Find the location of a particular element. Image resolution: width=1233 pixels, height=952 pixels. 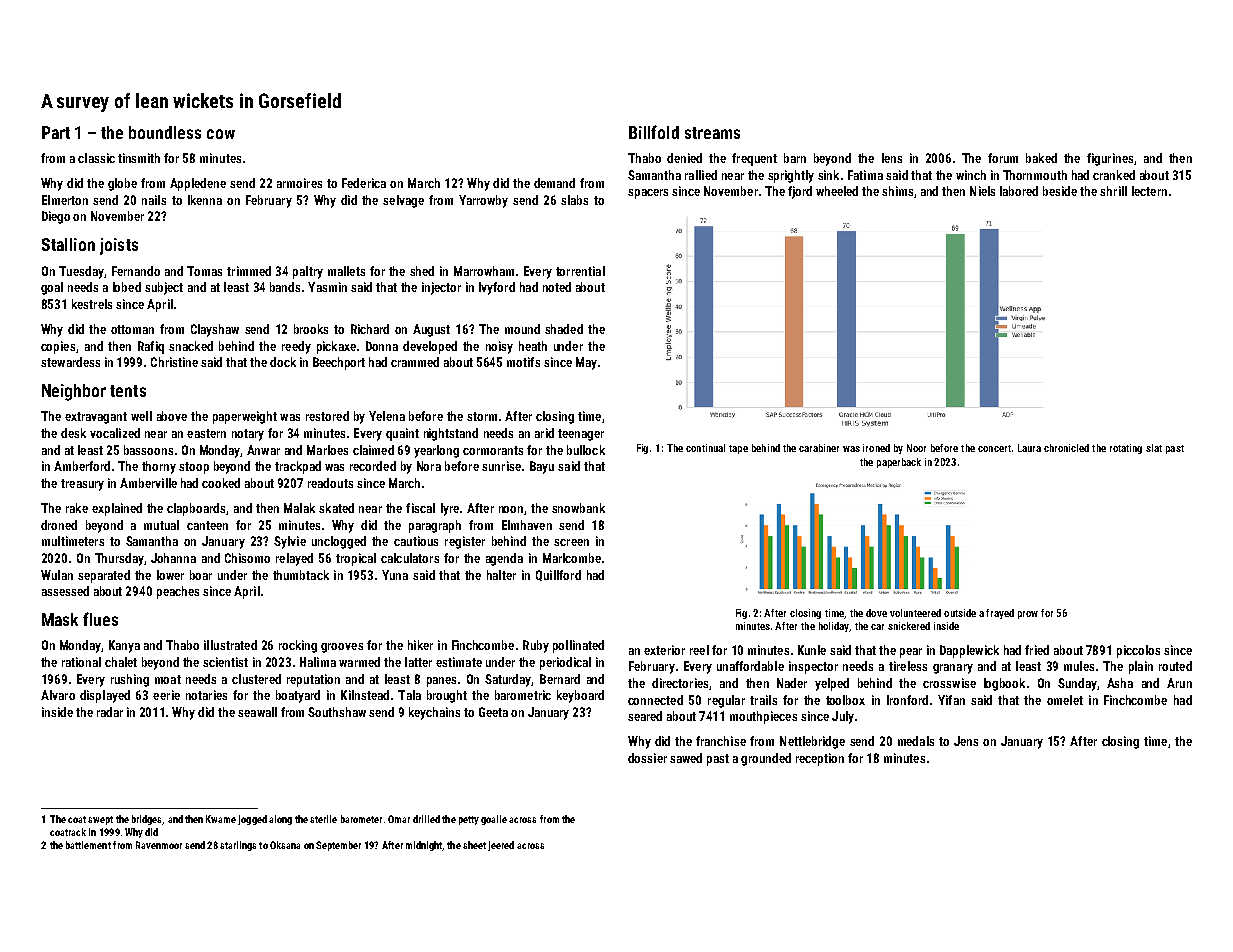

connected is located at coordinates (655, 700).
